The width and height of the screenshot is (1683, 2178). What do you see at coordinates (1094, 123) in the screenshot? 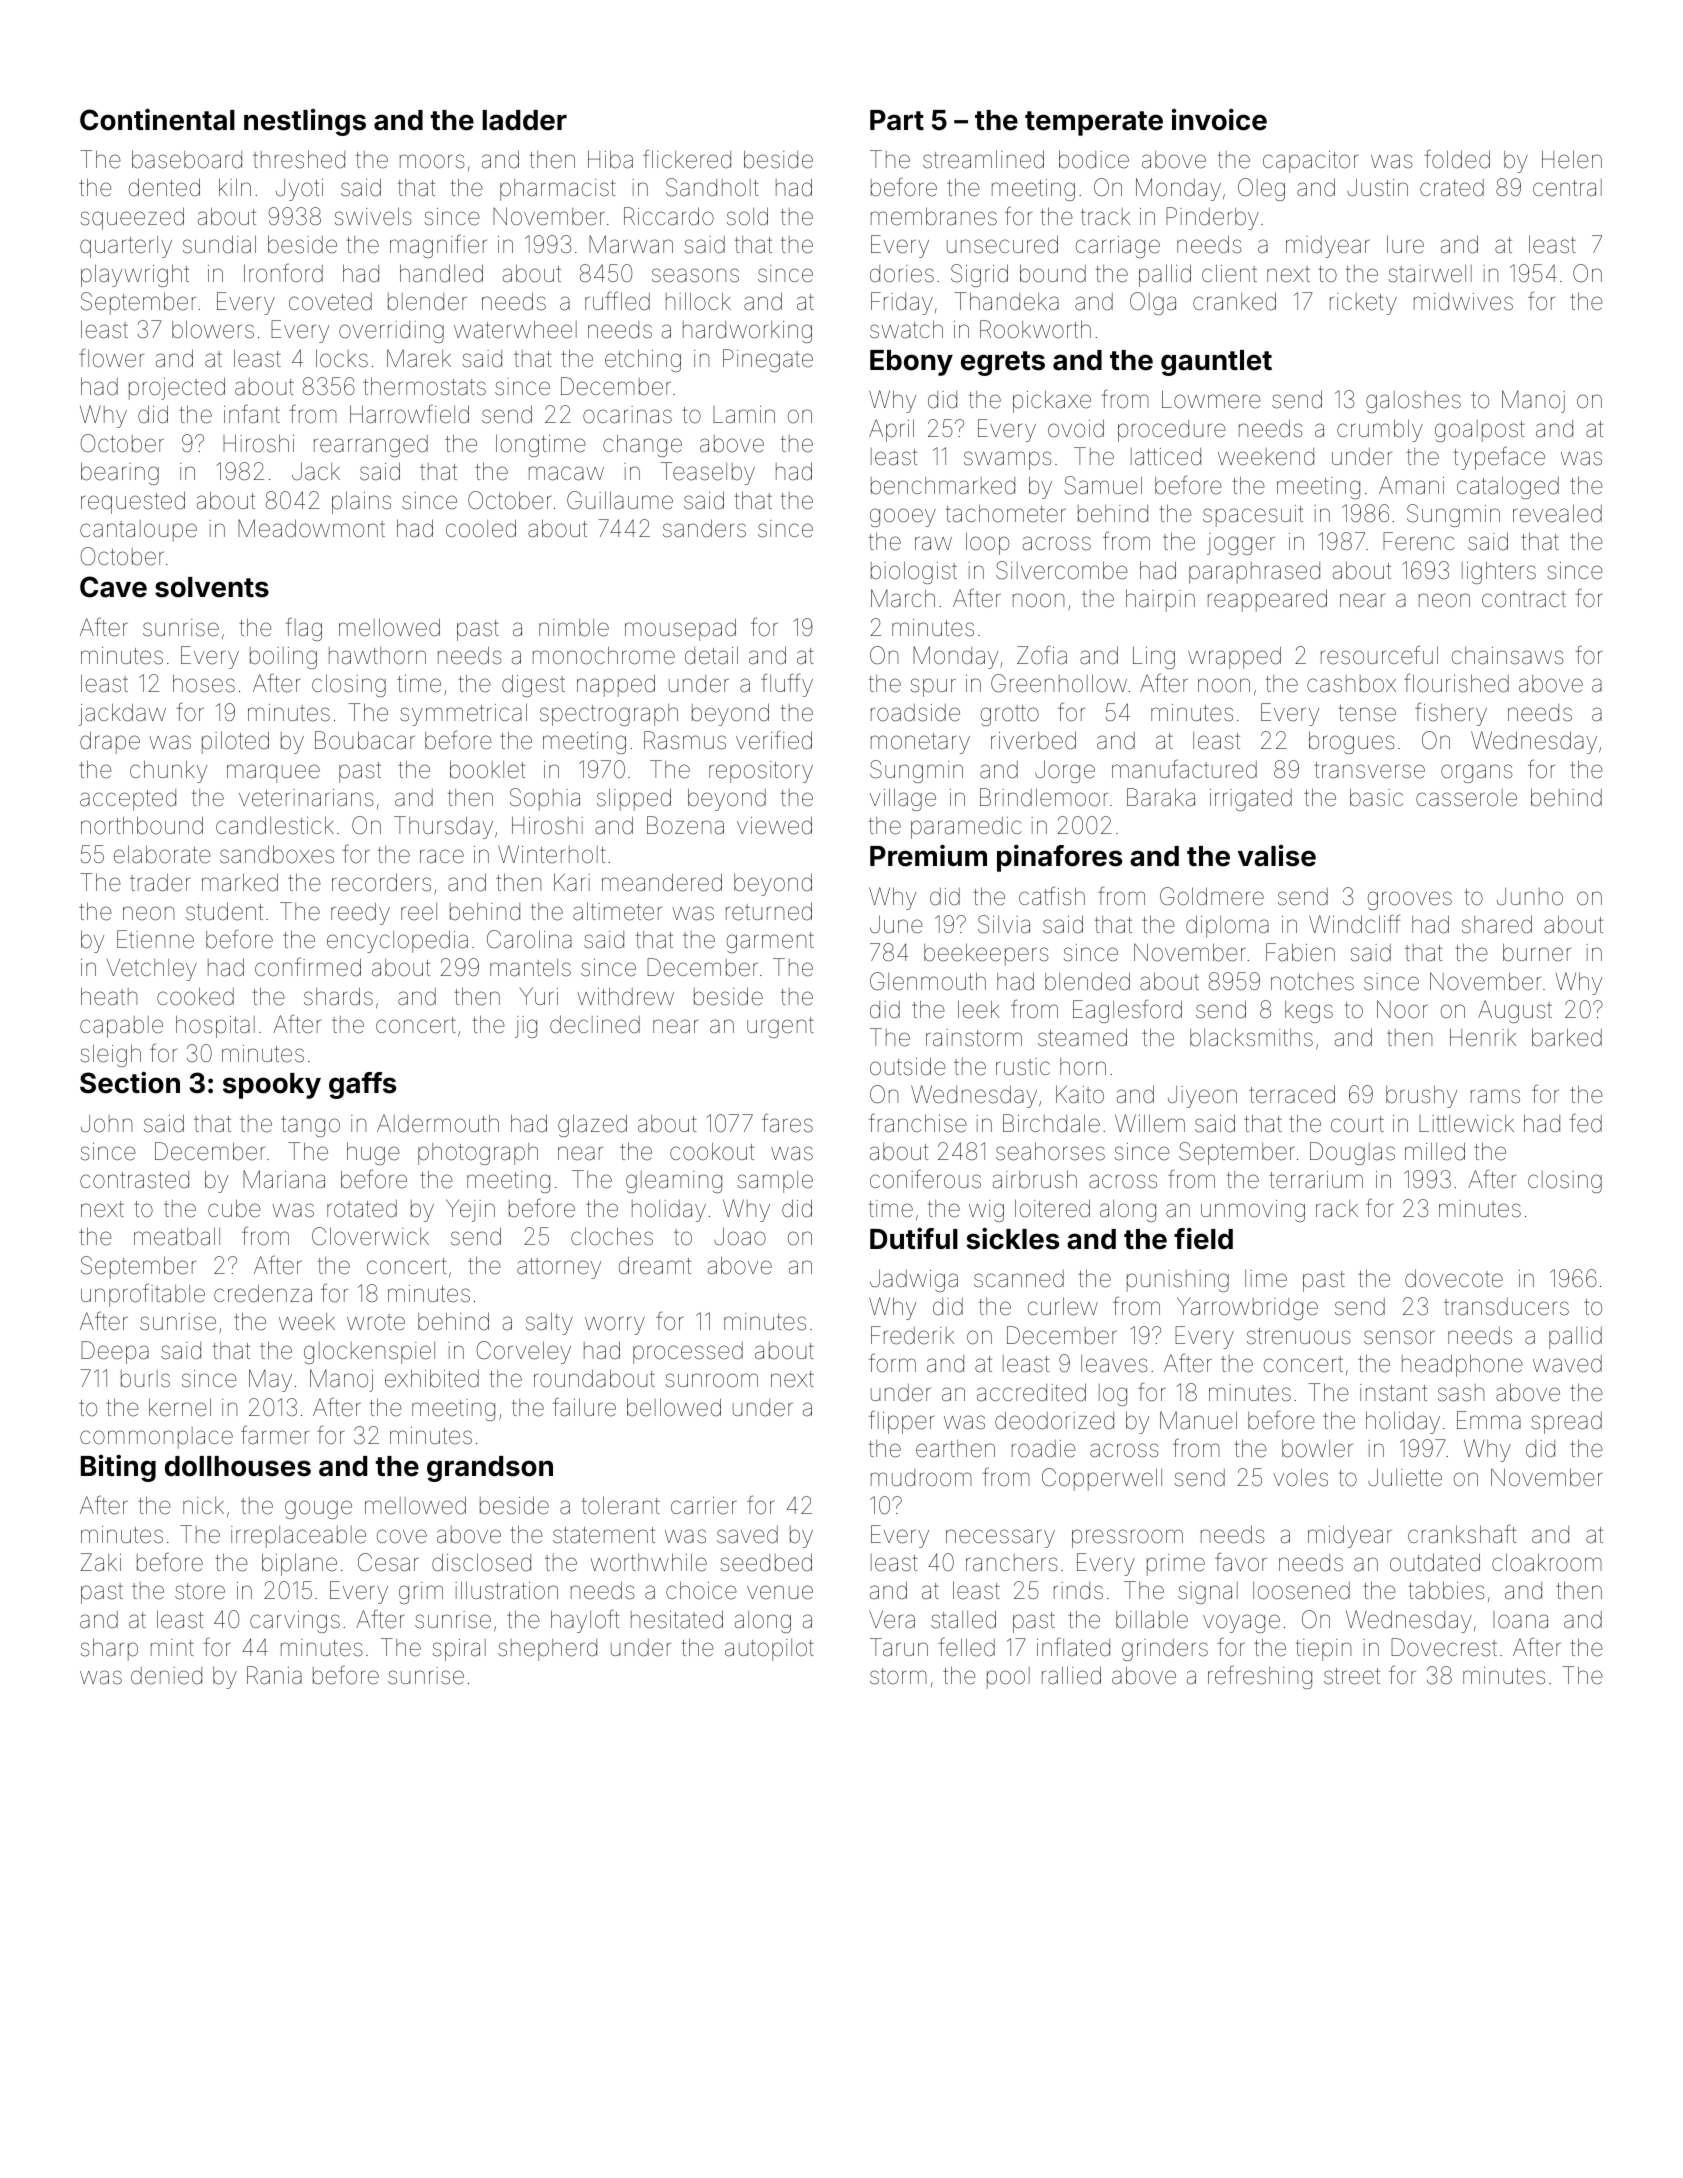
I see `temperate` at bounding box center [1094, 123].
